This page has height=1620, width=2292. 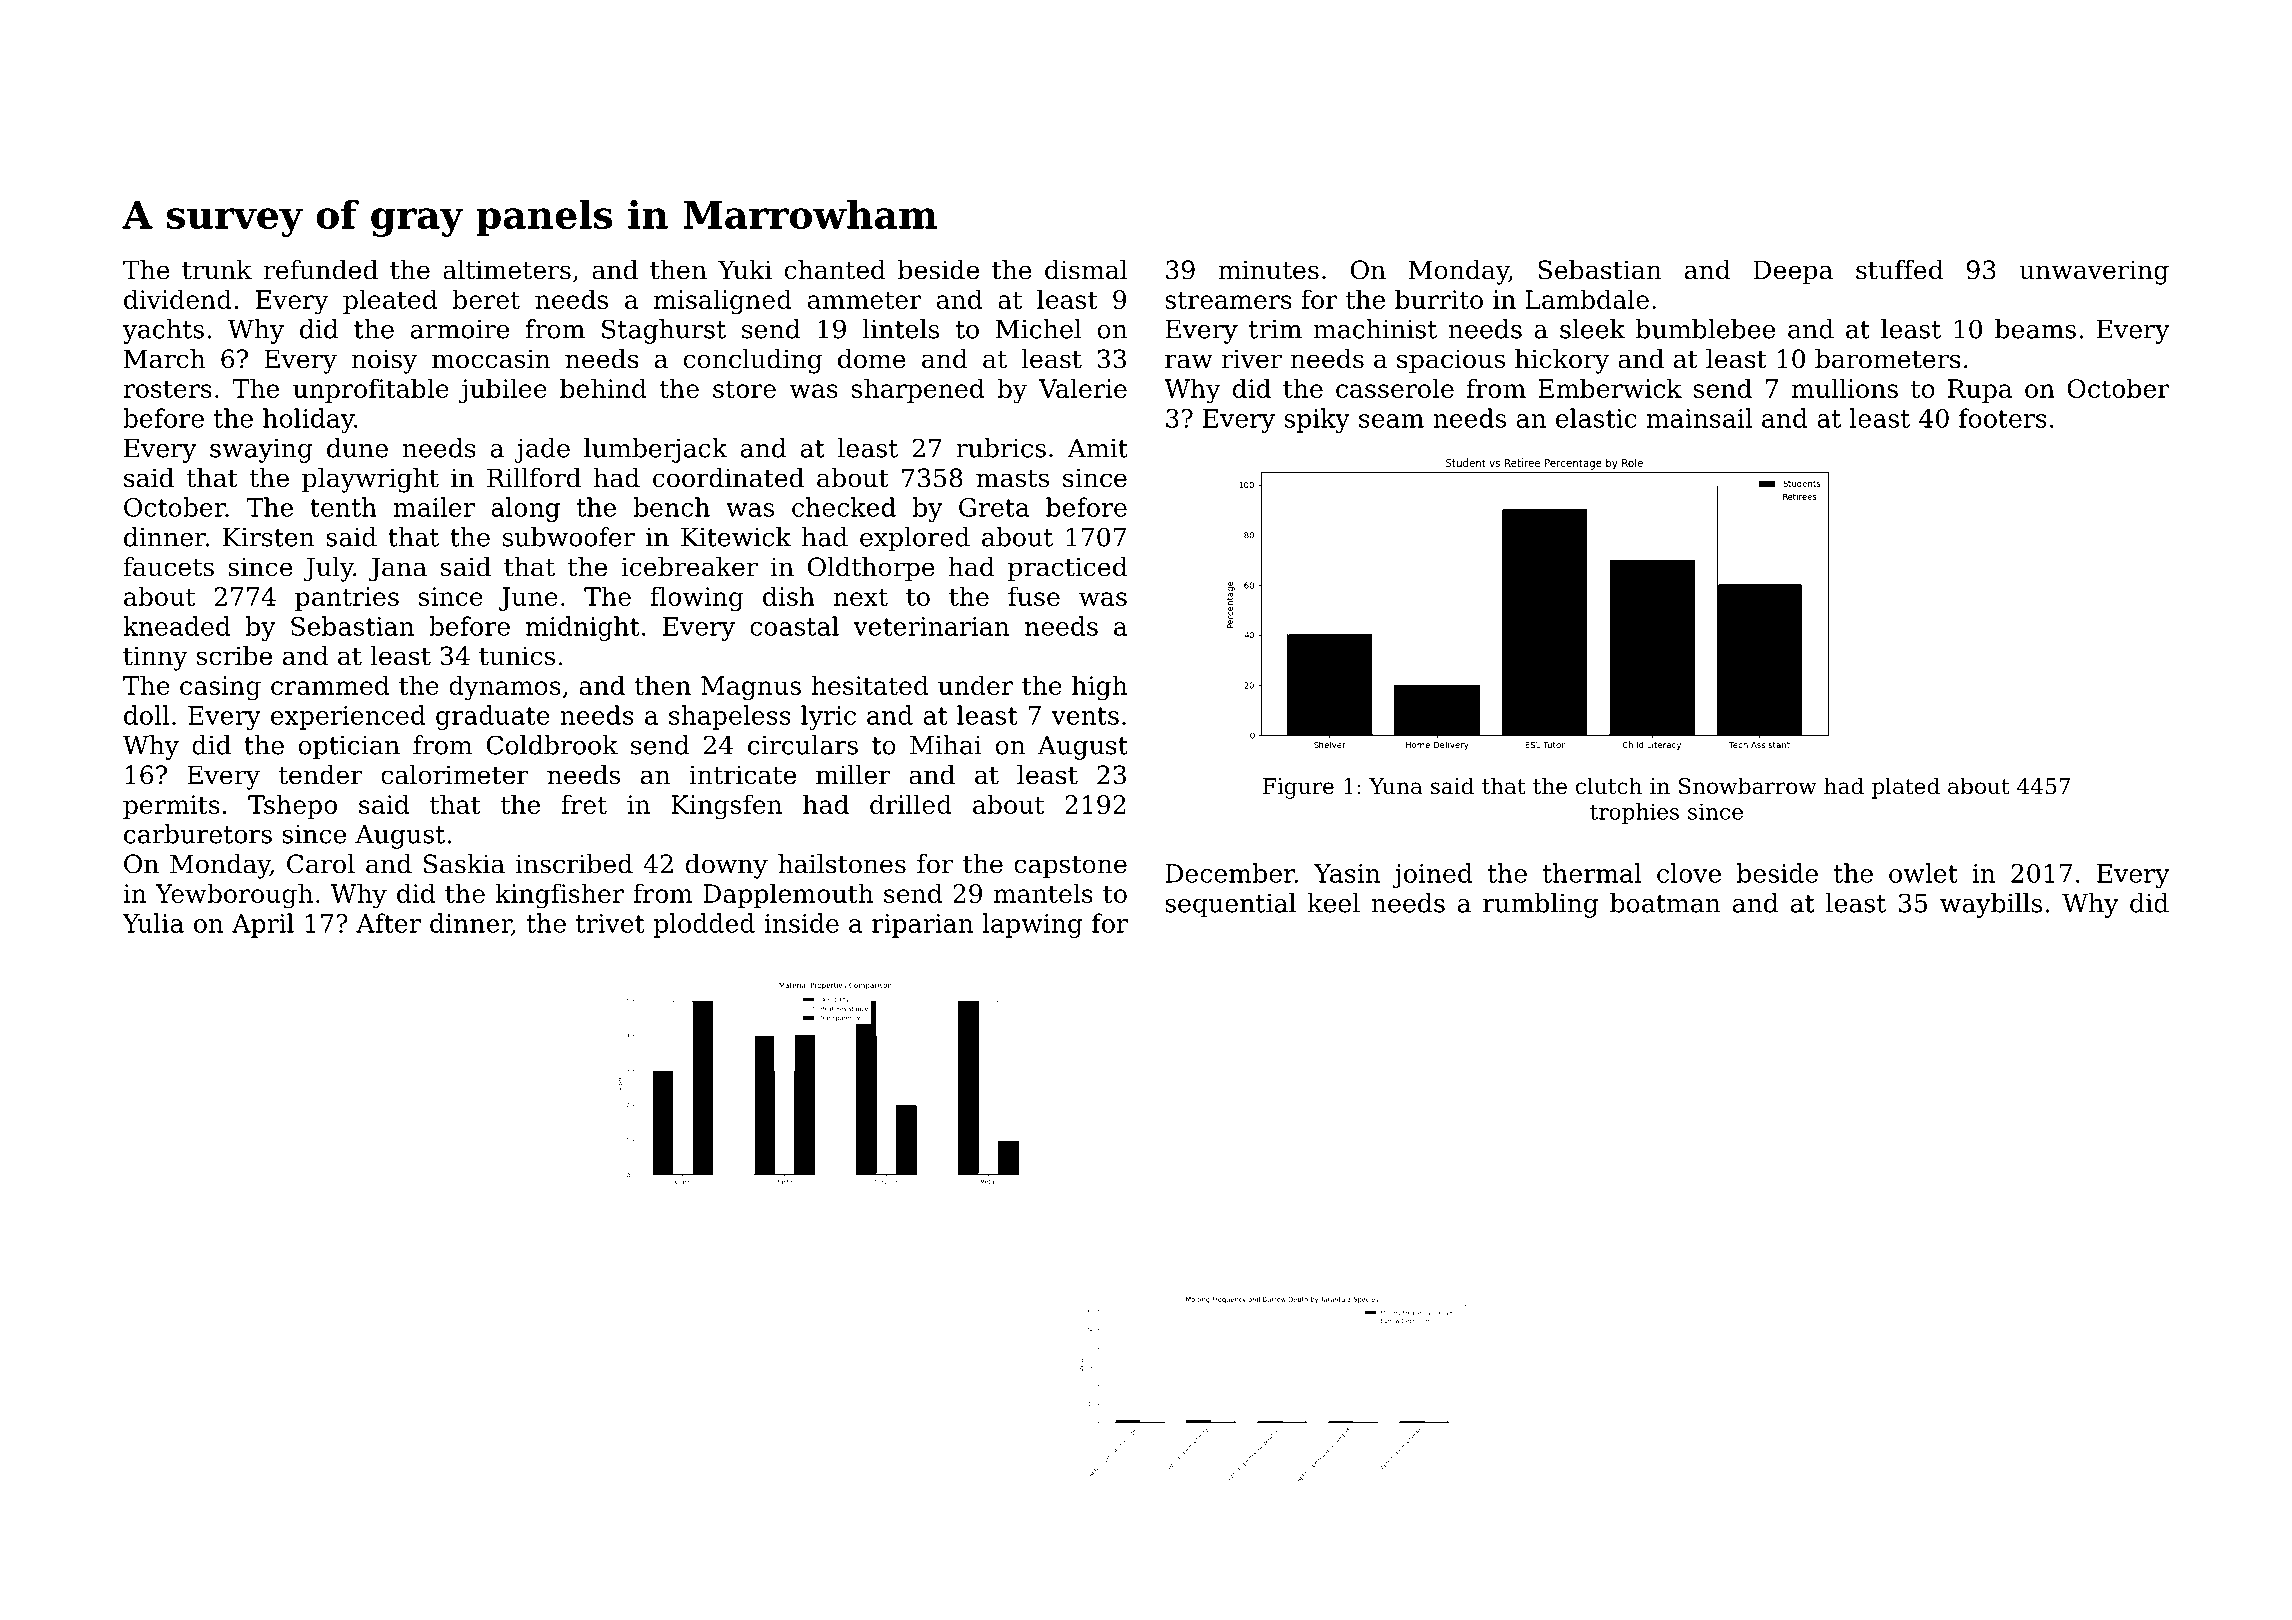 What do you see at coordinates (153, 923) in the page?
I see `Yulia` at bounding box center [153, 923].
